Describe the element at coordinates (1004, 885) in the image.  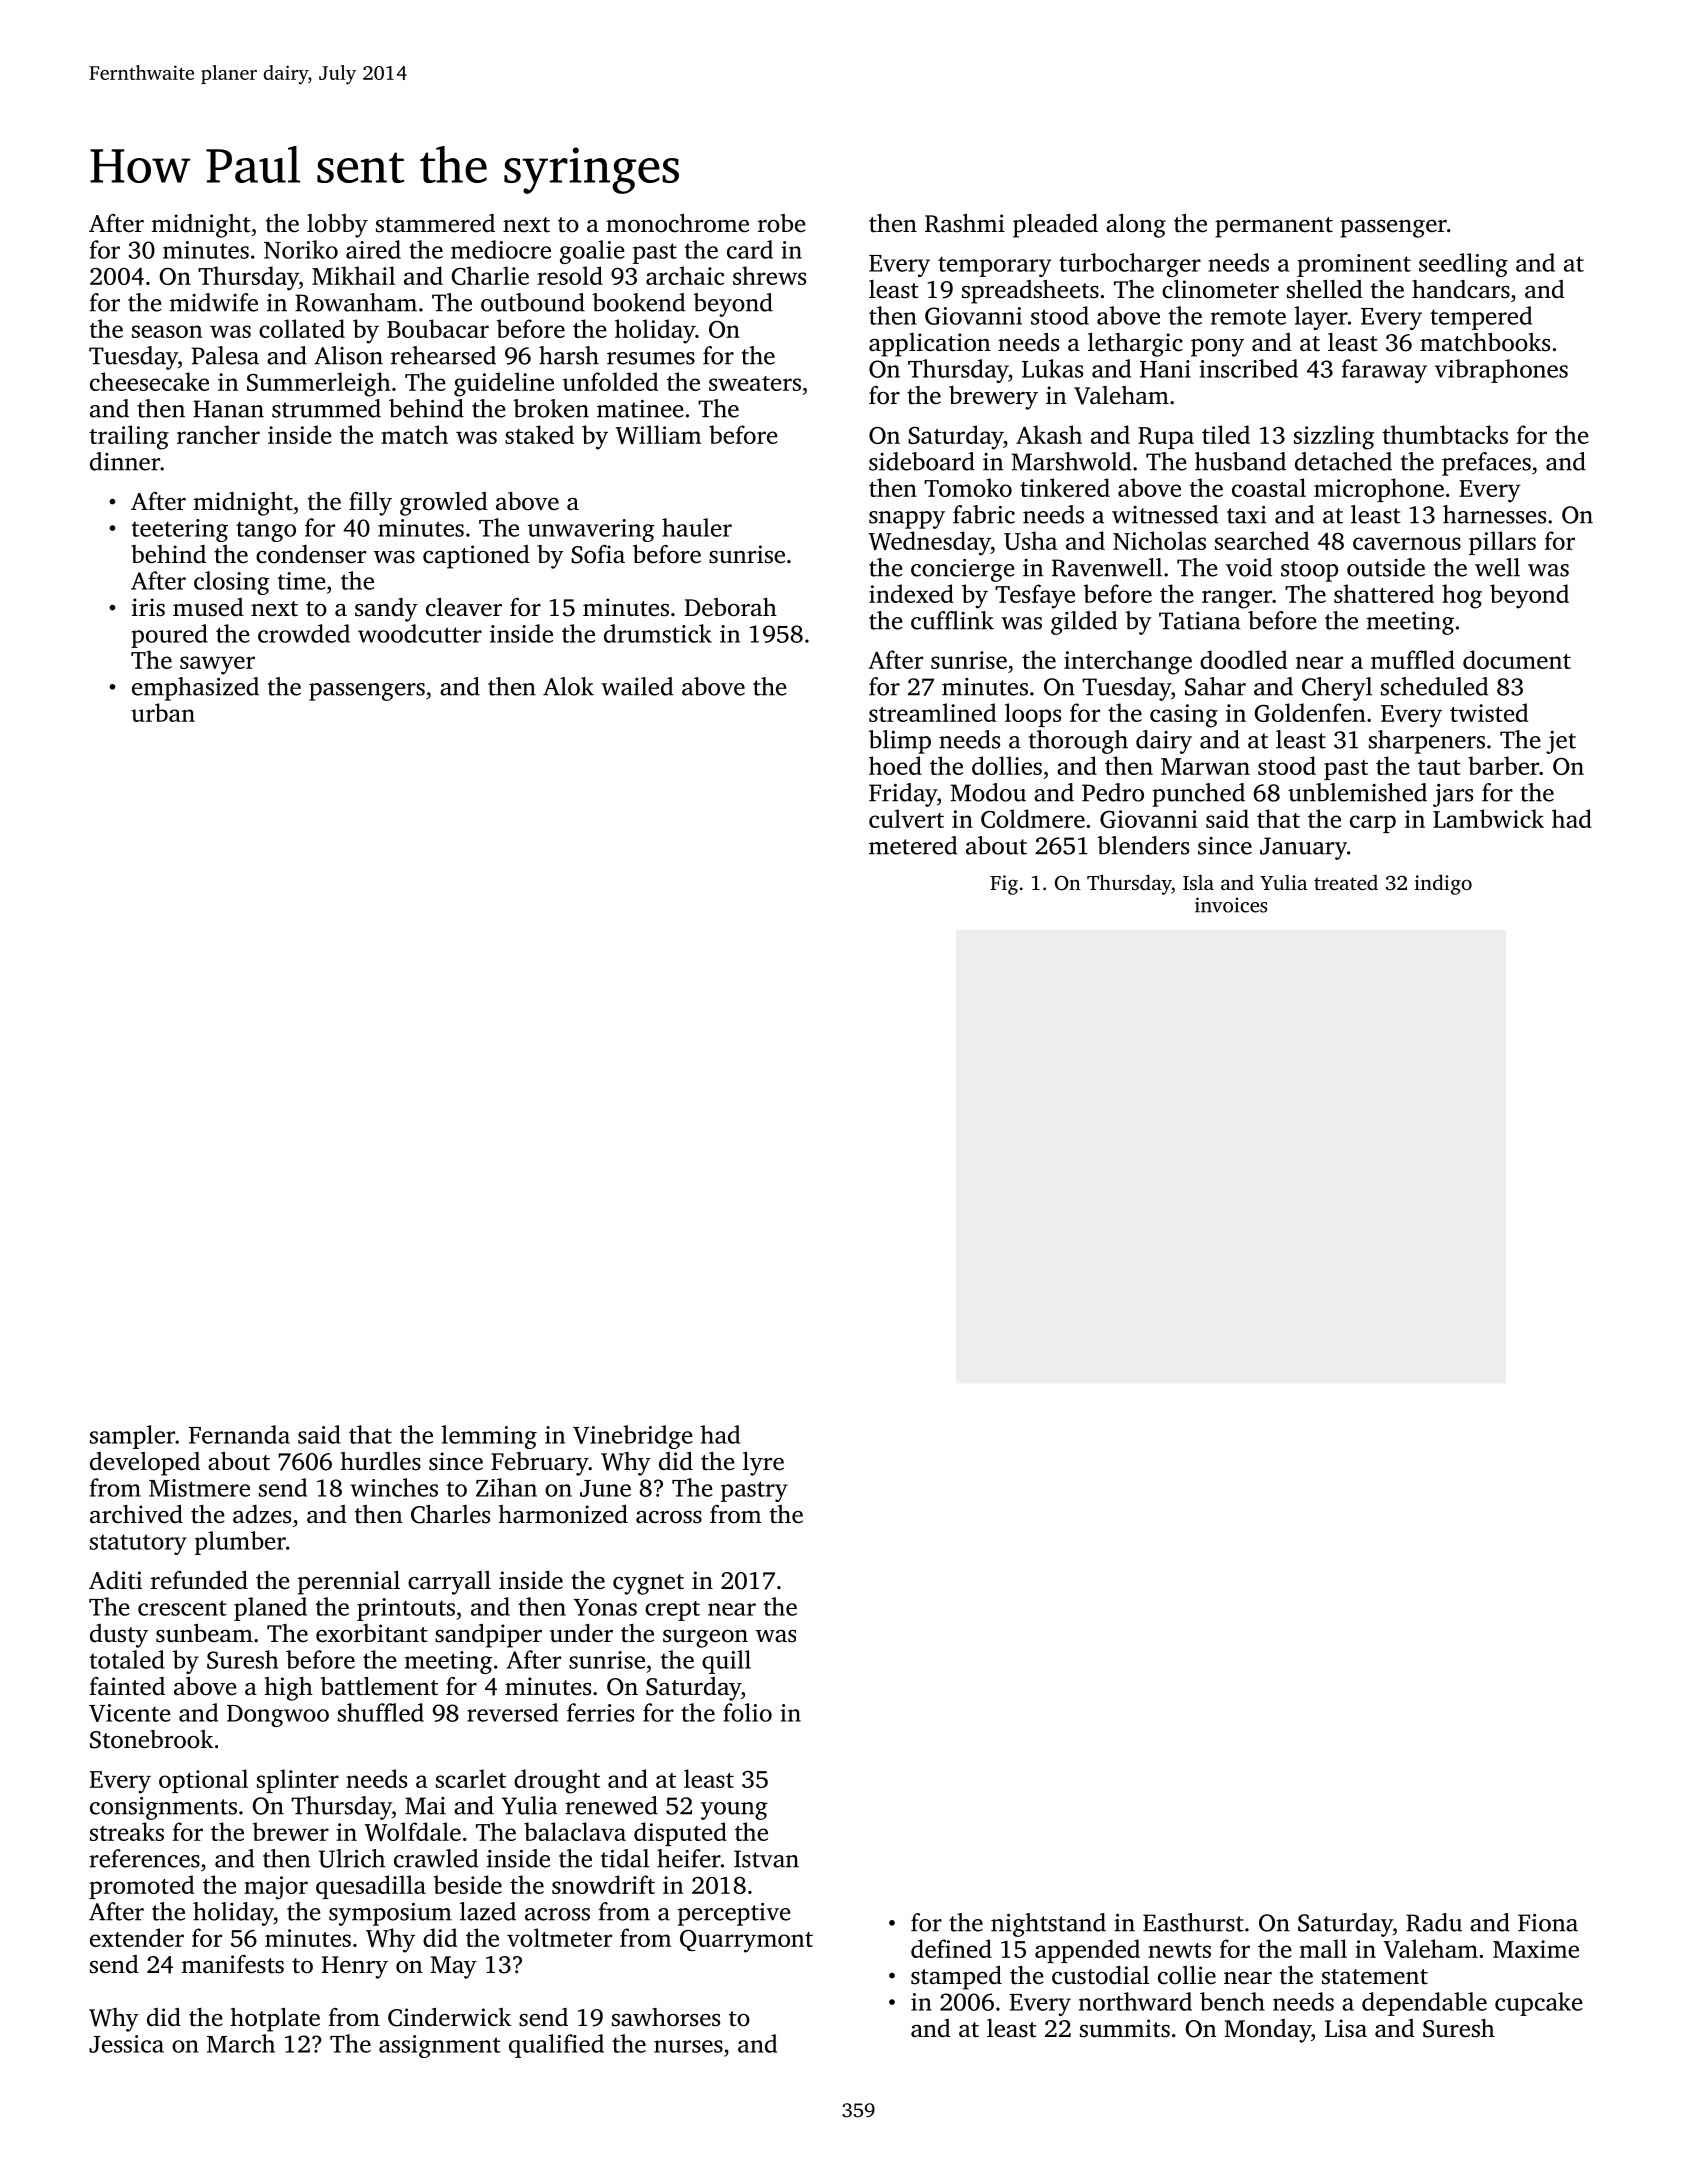
I see `Fig` at that location.
